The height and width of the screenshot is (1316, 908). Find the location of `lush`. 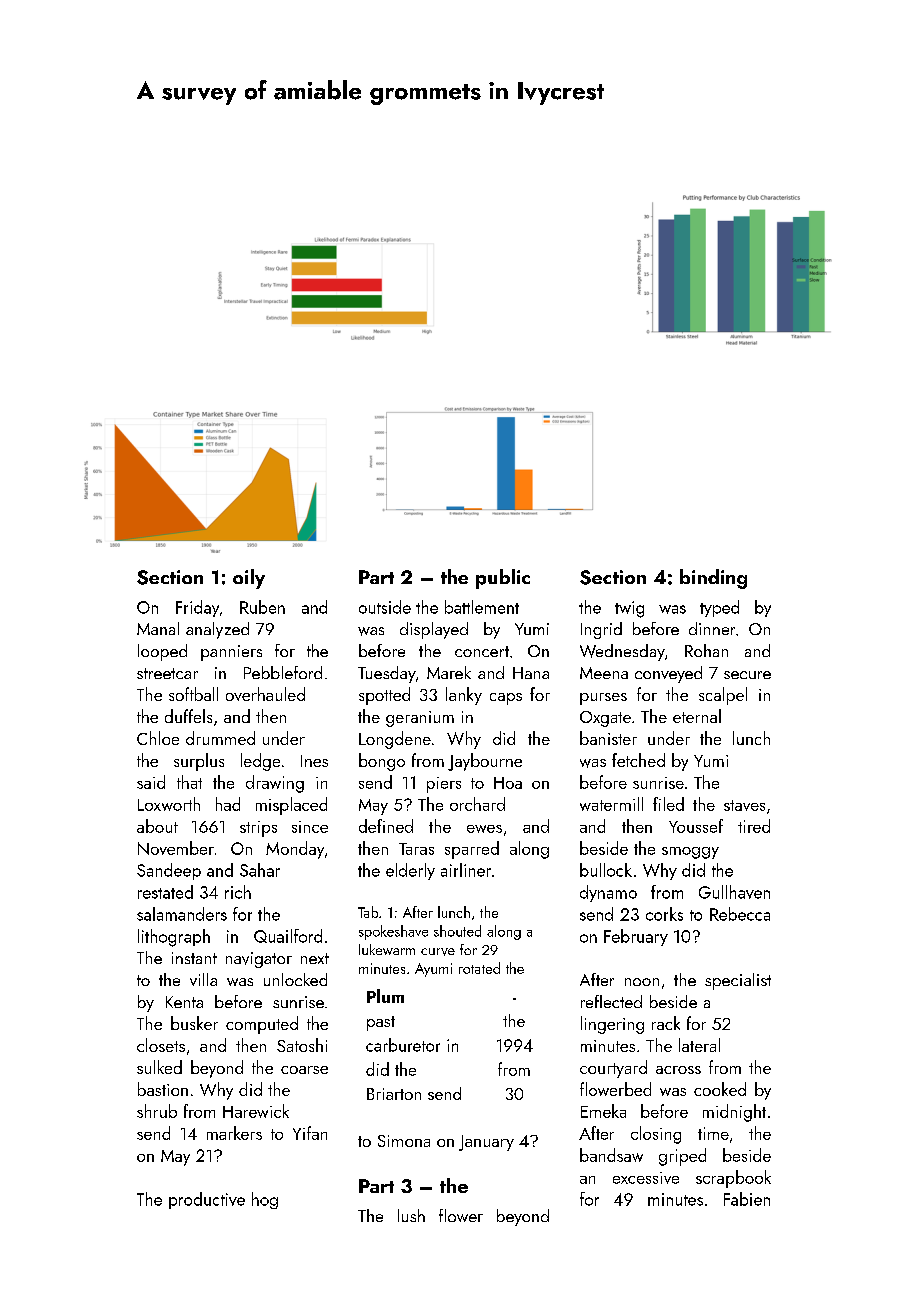

lush is located at coordinates (411, 1215).
